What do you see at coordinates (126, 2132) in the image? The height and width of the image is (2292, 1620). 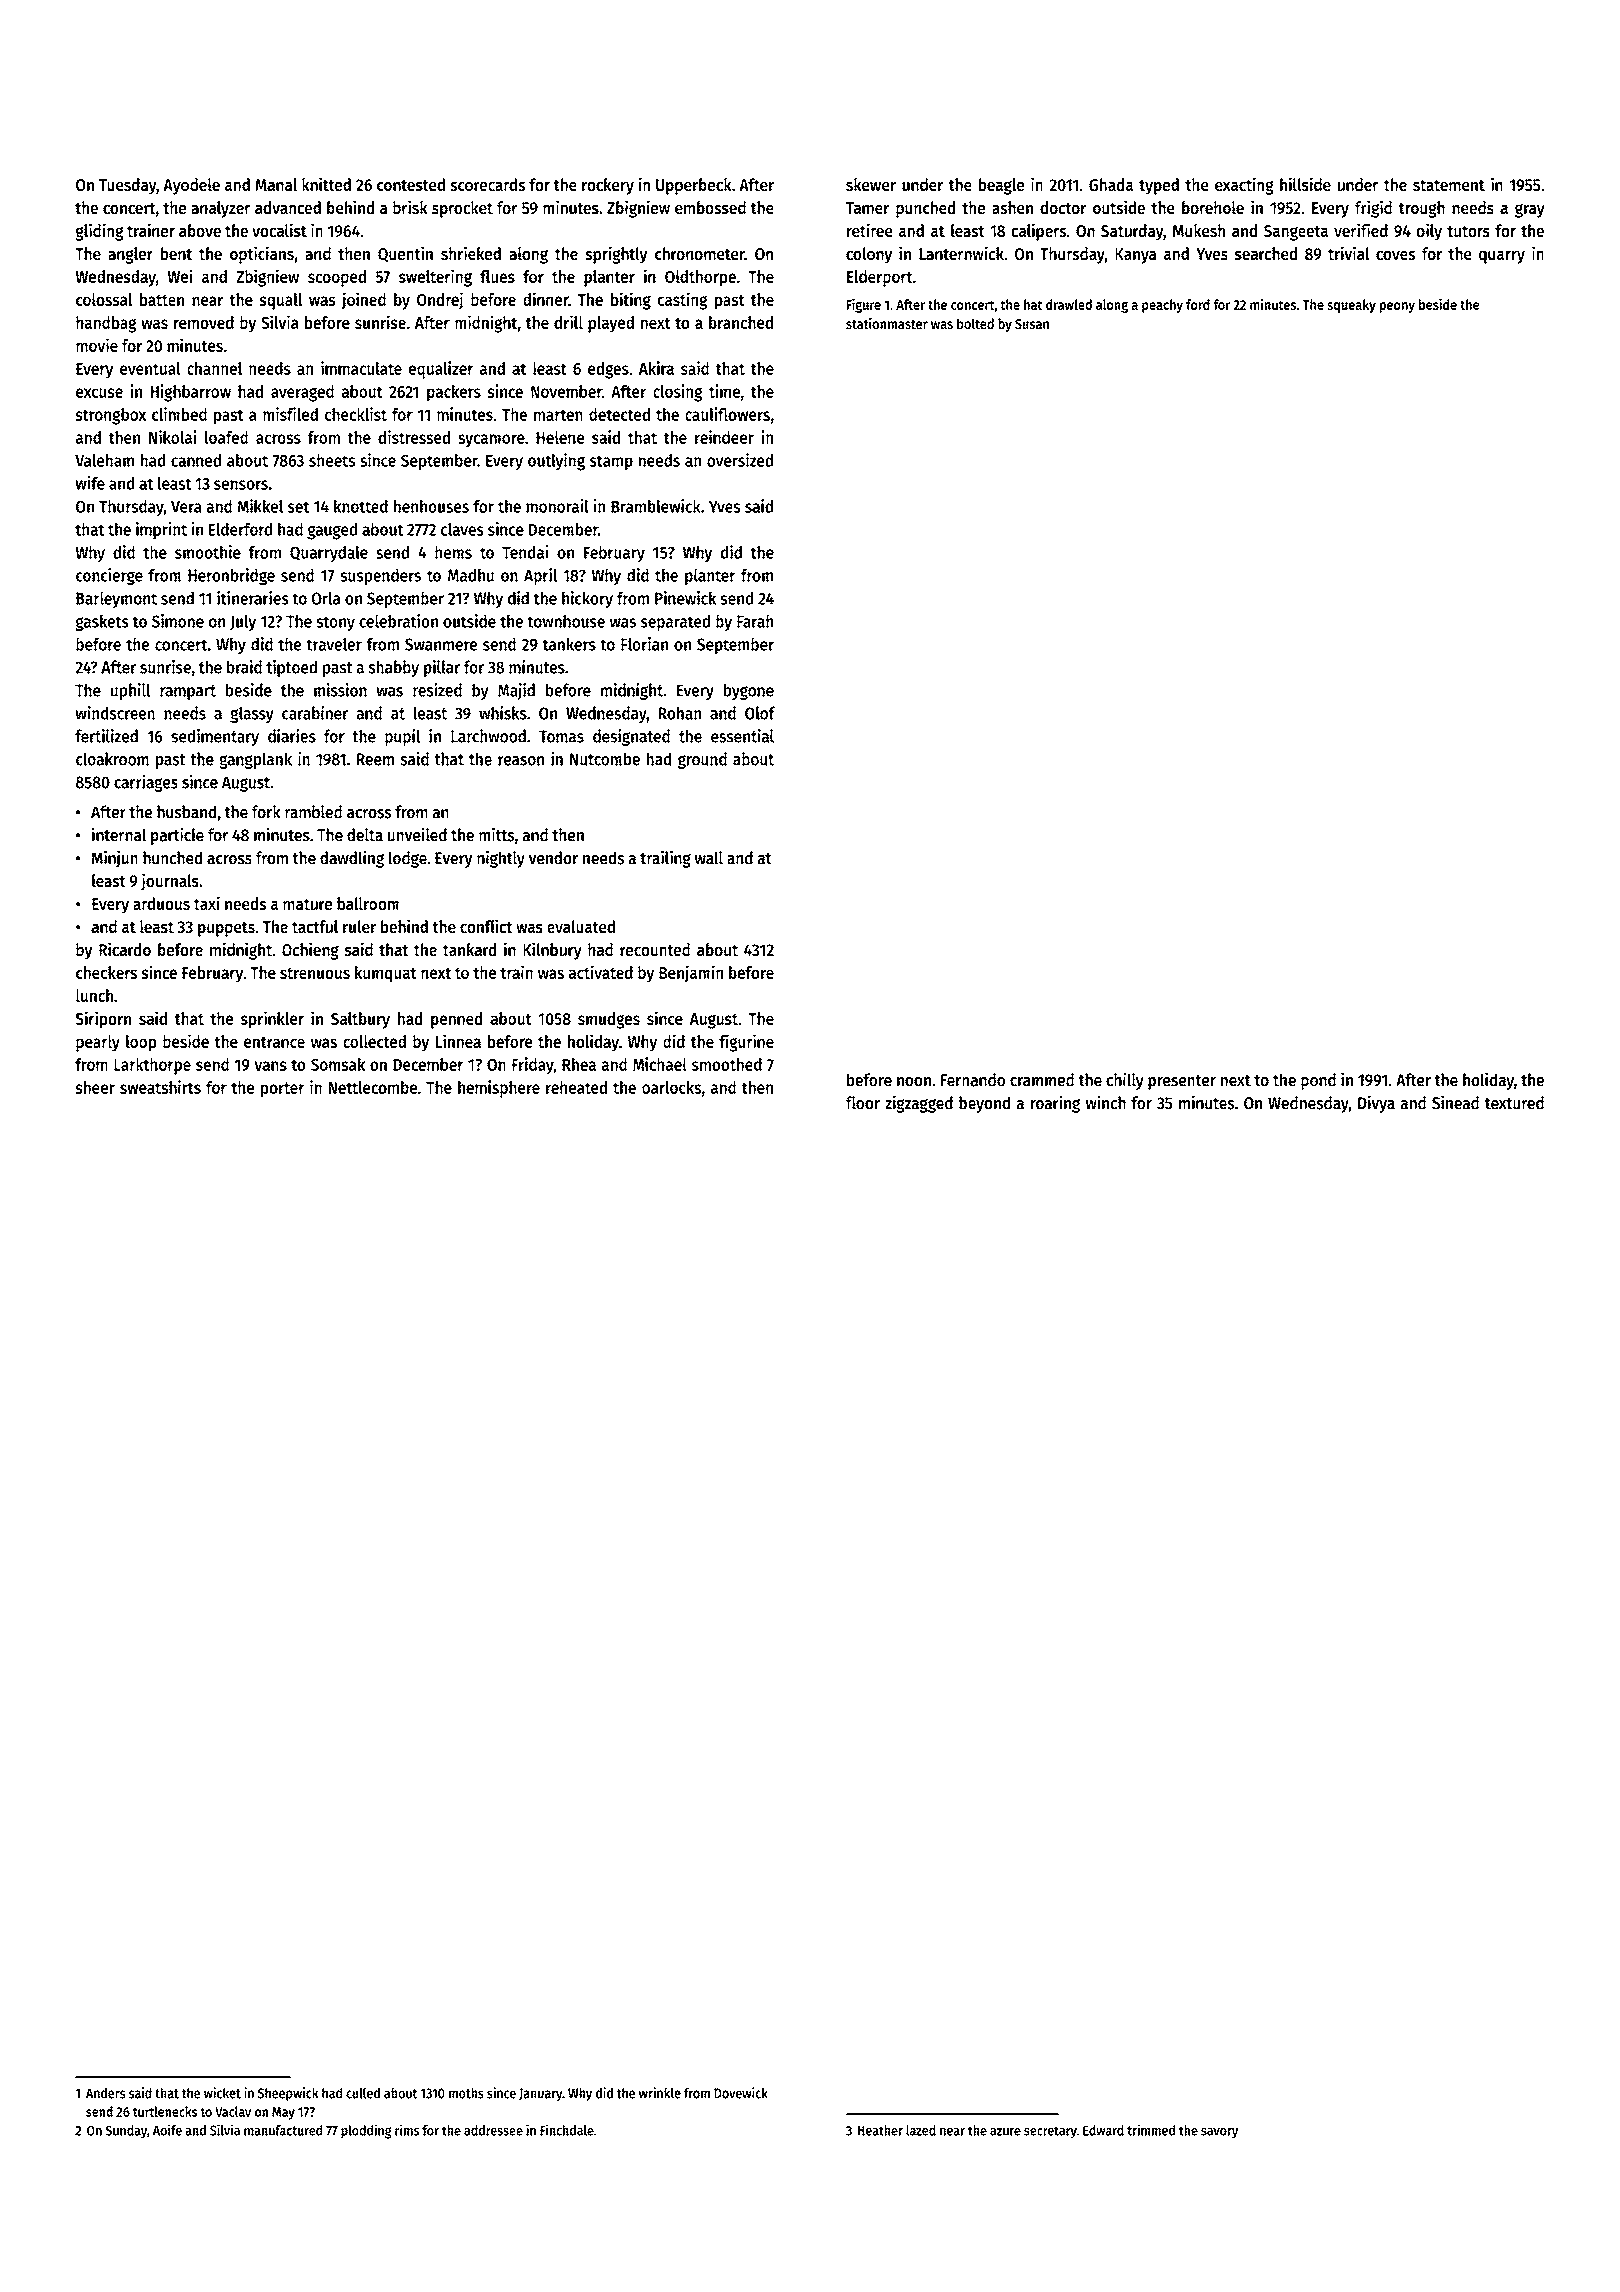 I see `Sunday` at bounding box center [126, 2132].
